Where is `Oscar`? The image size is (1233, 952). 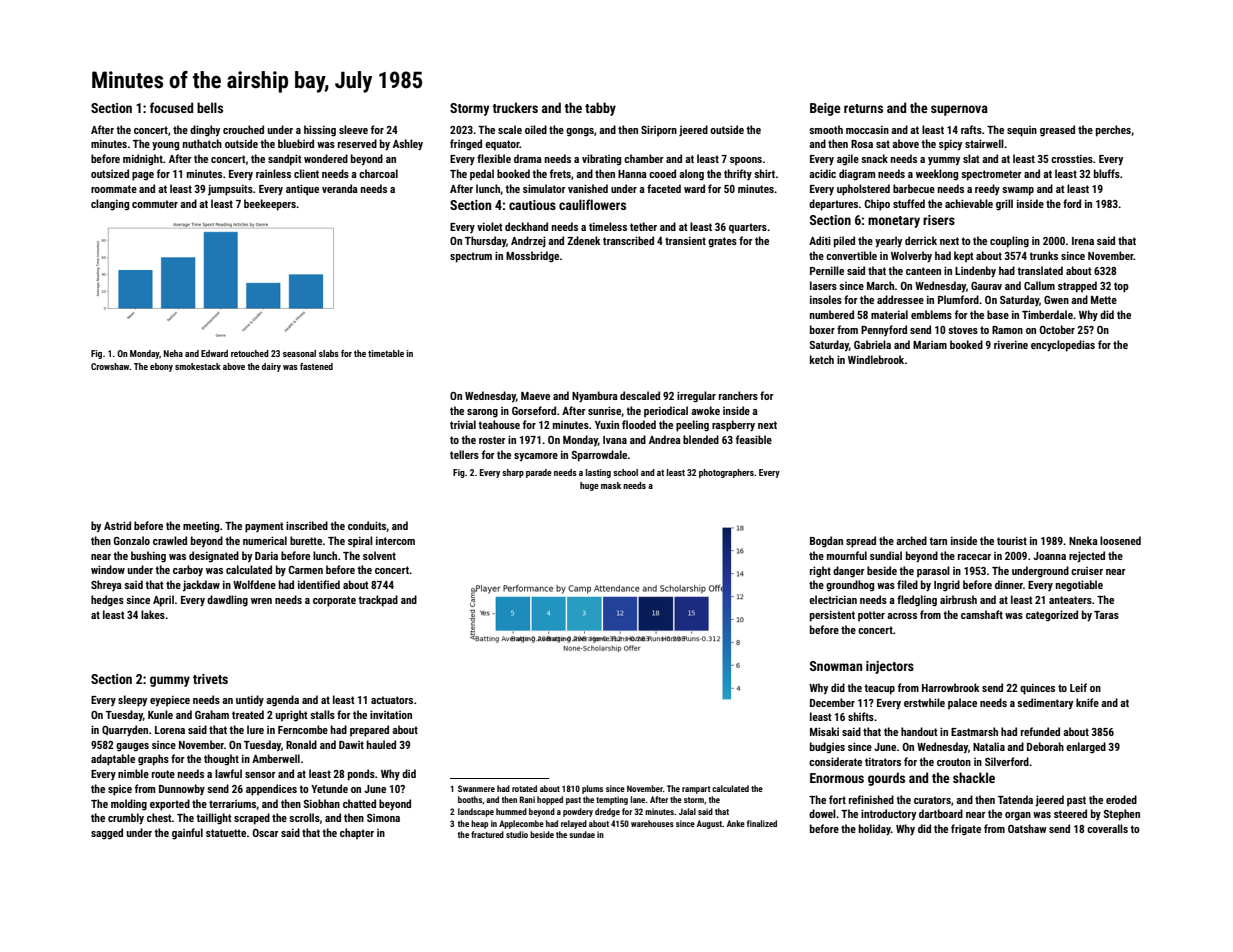 Oscar is located at coordinates (266, 833).
